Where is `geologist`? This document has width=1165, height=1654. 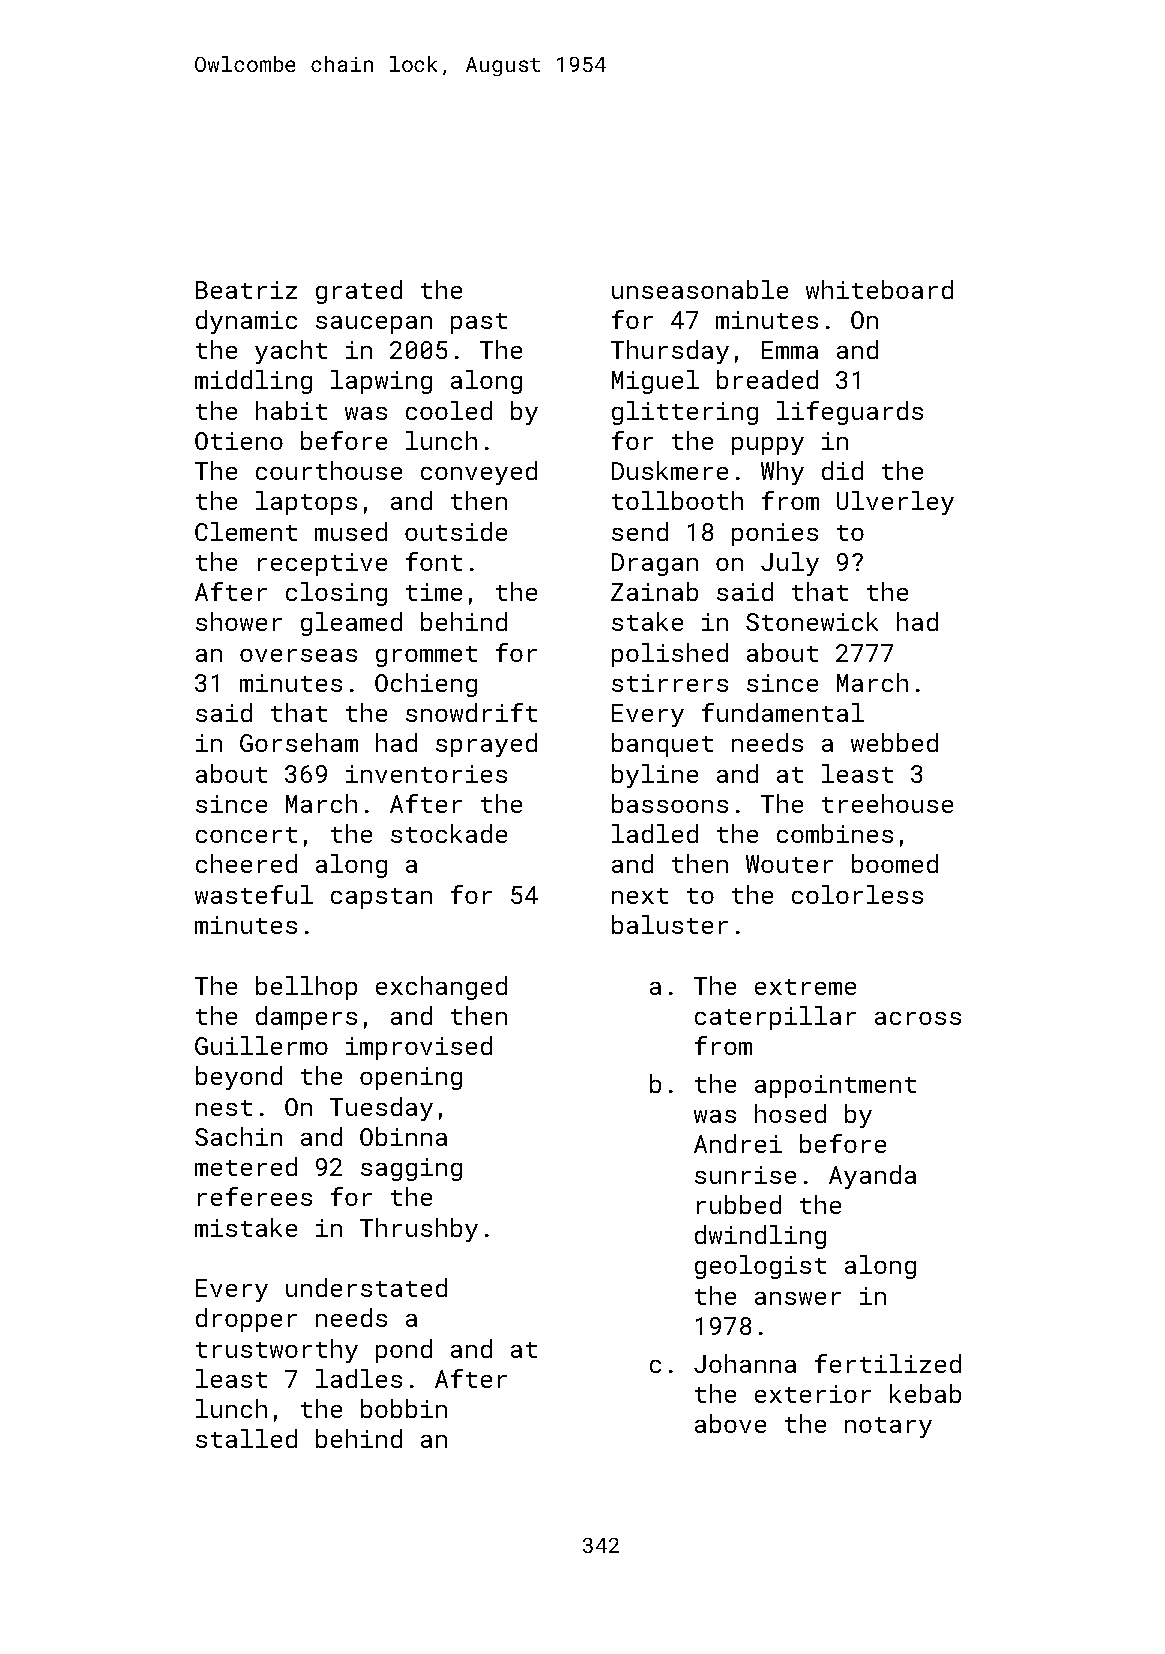 geologist is located at coordinates (760, 1267).
